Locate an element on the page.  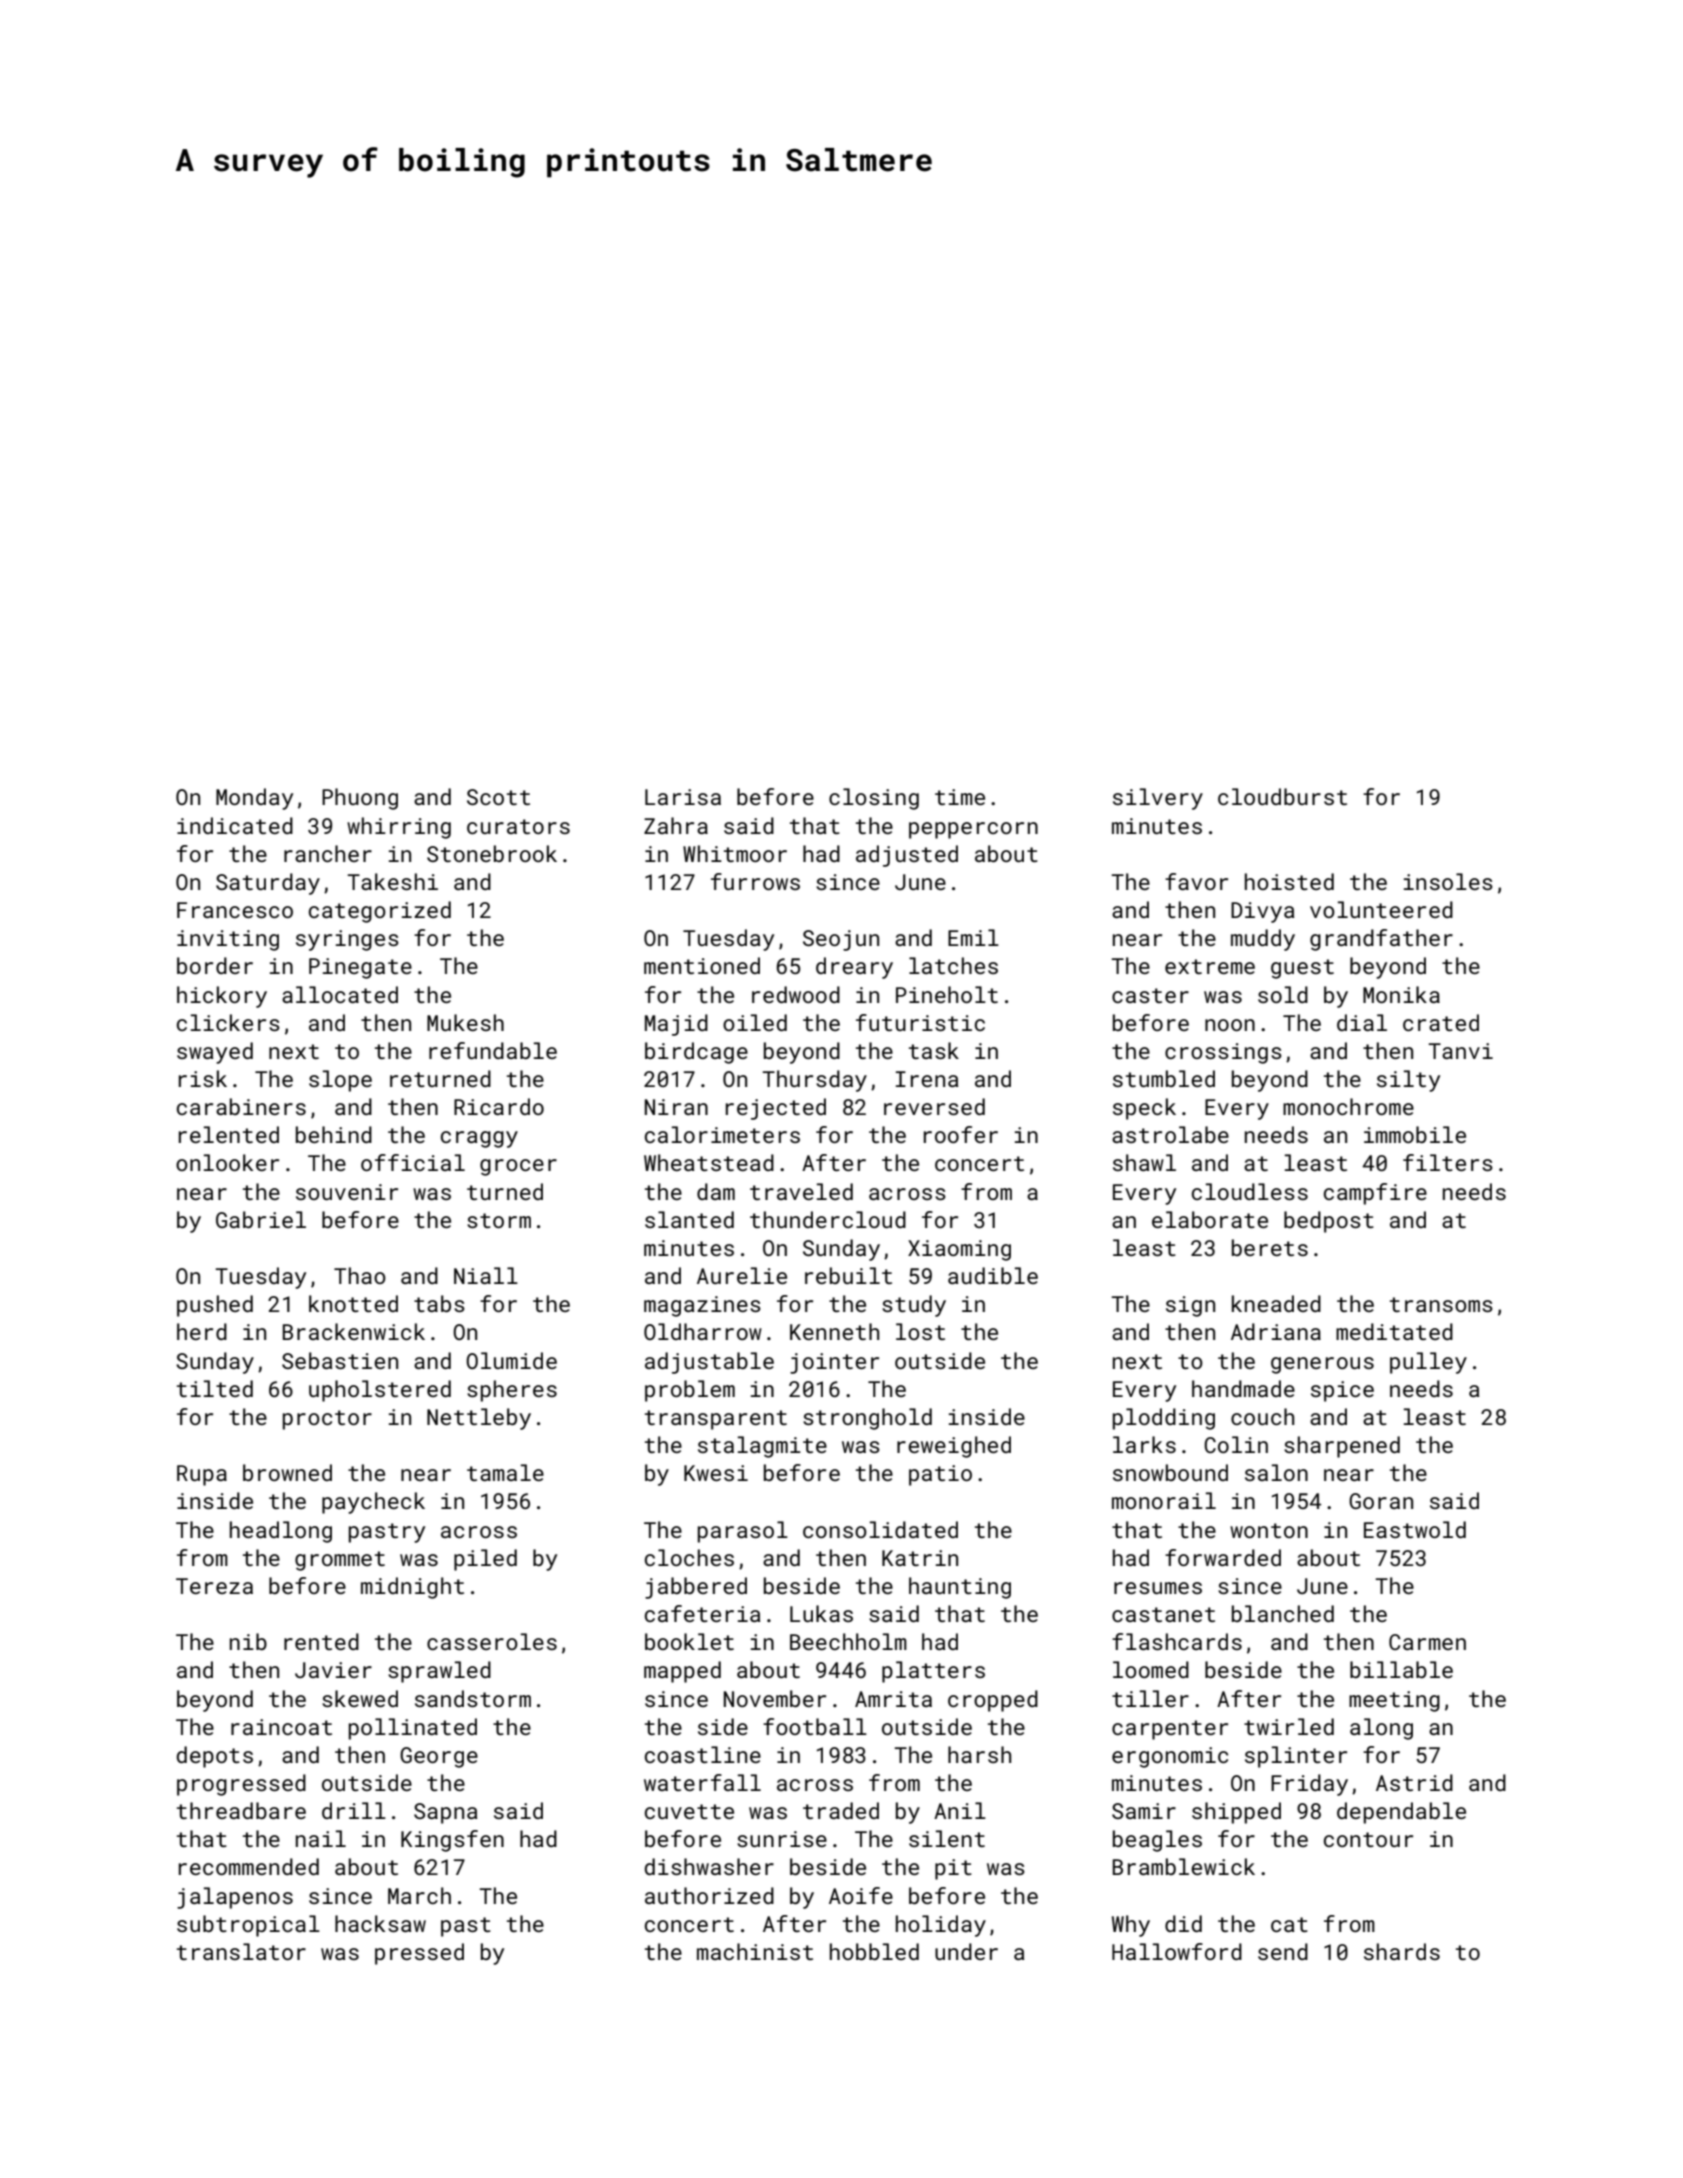
rebuilt is located at coordinates (848, 1275).
